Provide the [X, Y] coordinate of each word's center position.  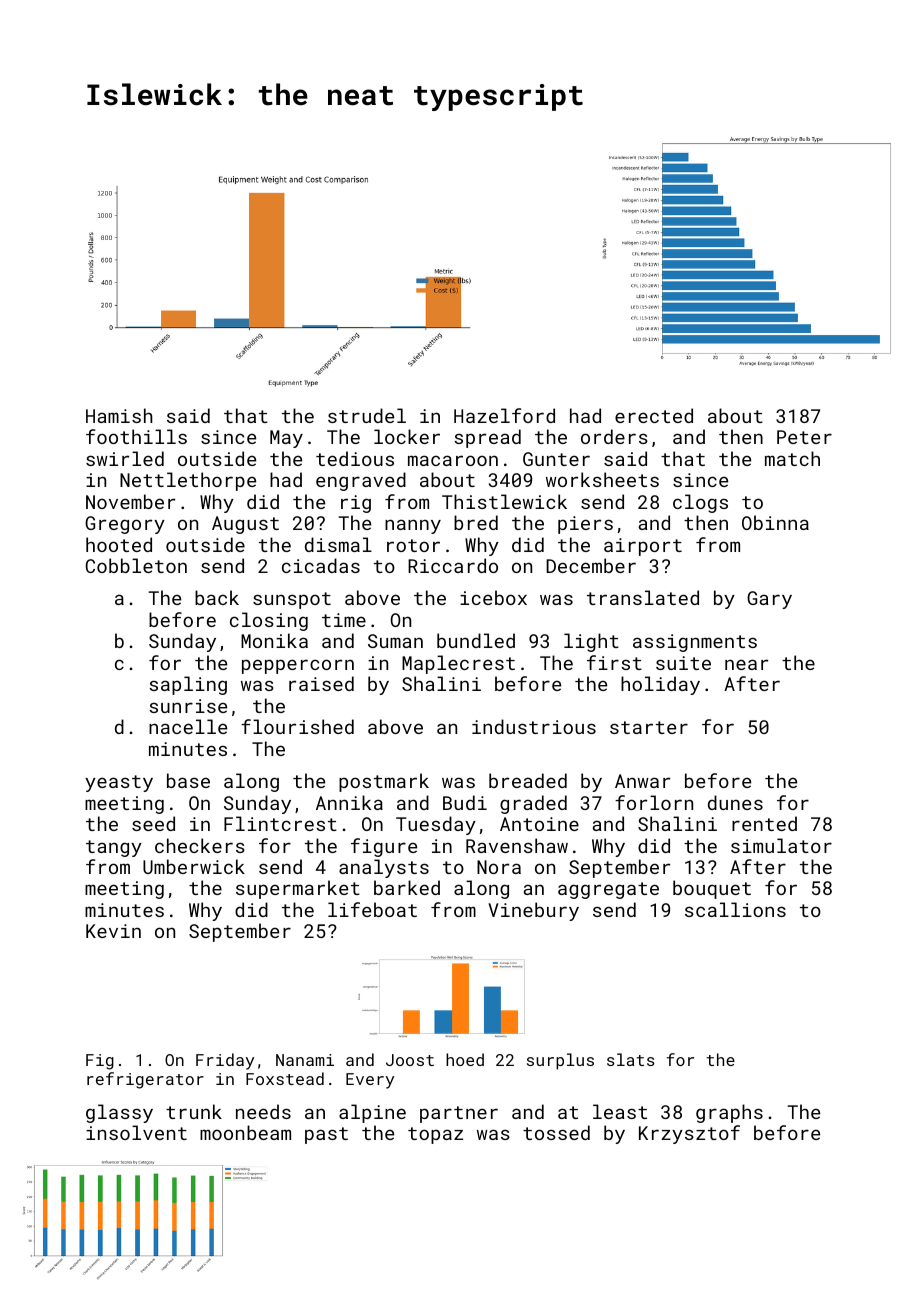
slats [630, 1059]
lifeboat [372, 909]
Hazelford [504, 415]
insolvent [136, 1132]
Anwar [642, 781]
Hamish [119, 415]
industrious [534, 726]
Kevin [113, 931]
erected [654, 415]
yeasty [119, 783]
